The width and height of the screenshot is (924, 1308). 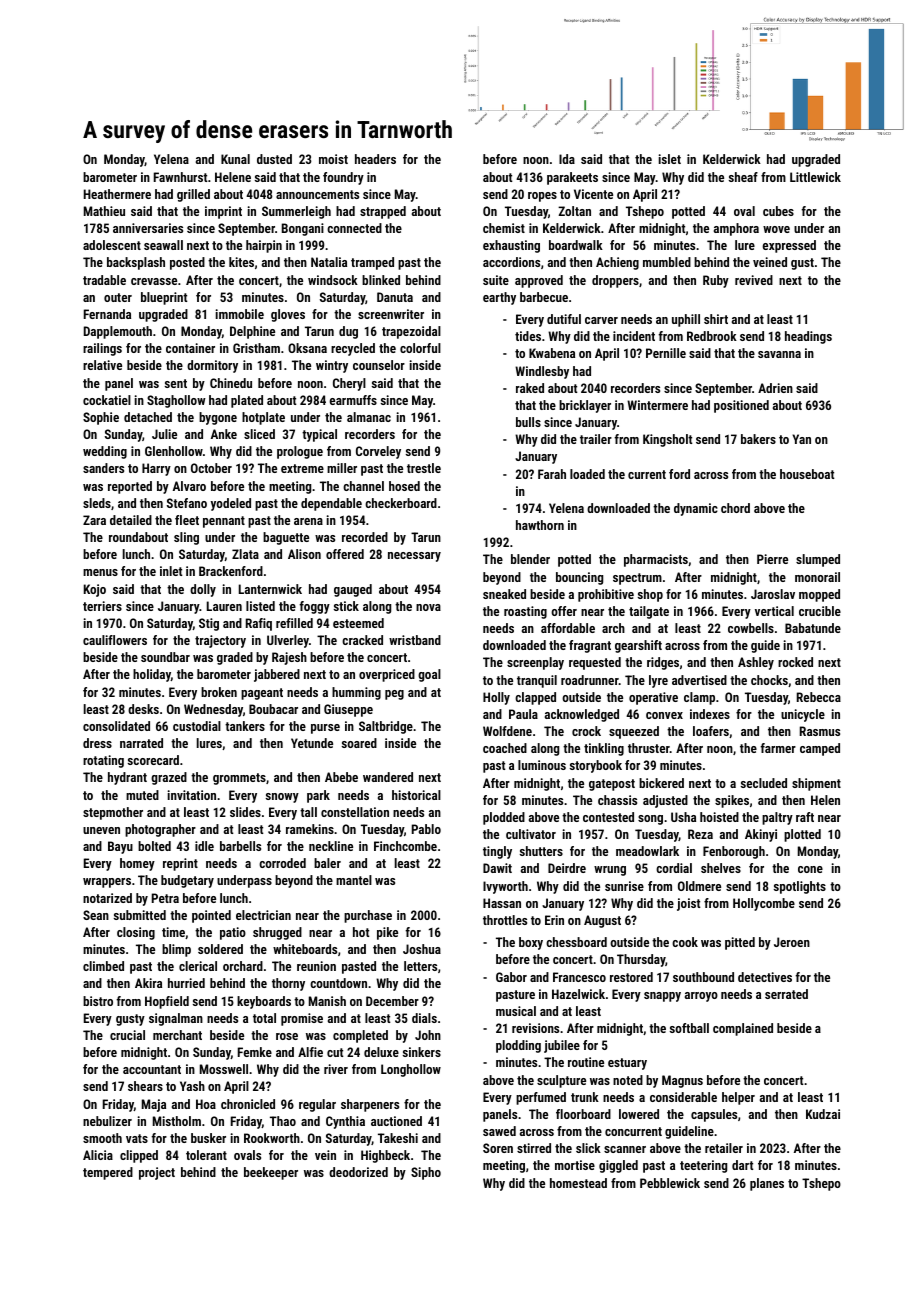 What do you see at coordinates (107, 400) in the screenshot?
I see `cockatiel` at bounding box center [107, 400].
